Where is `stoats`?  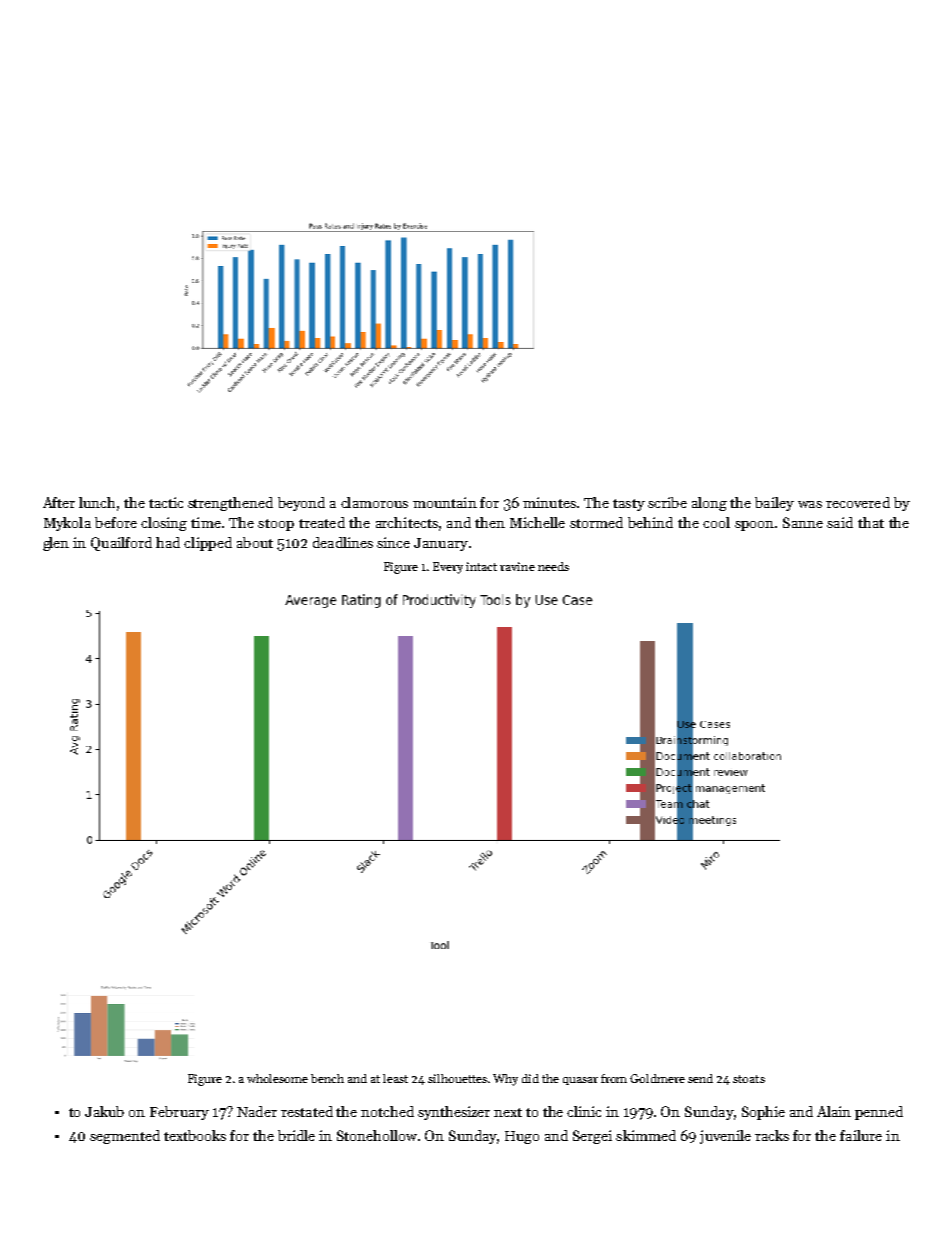
stoats is located at coordinates (749, 1079).
